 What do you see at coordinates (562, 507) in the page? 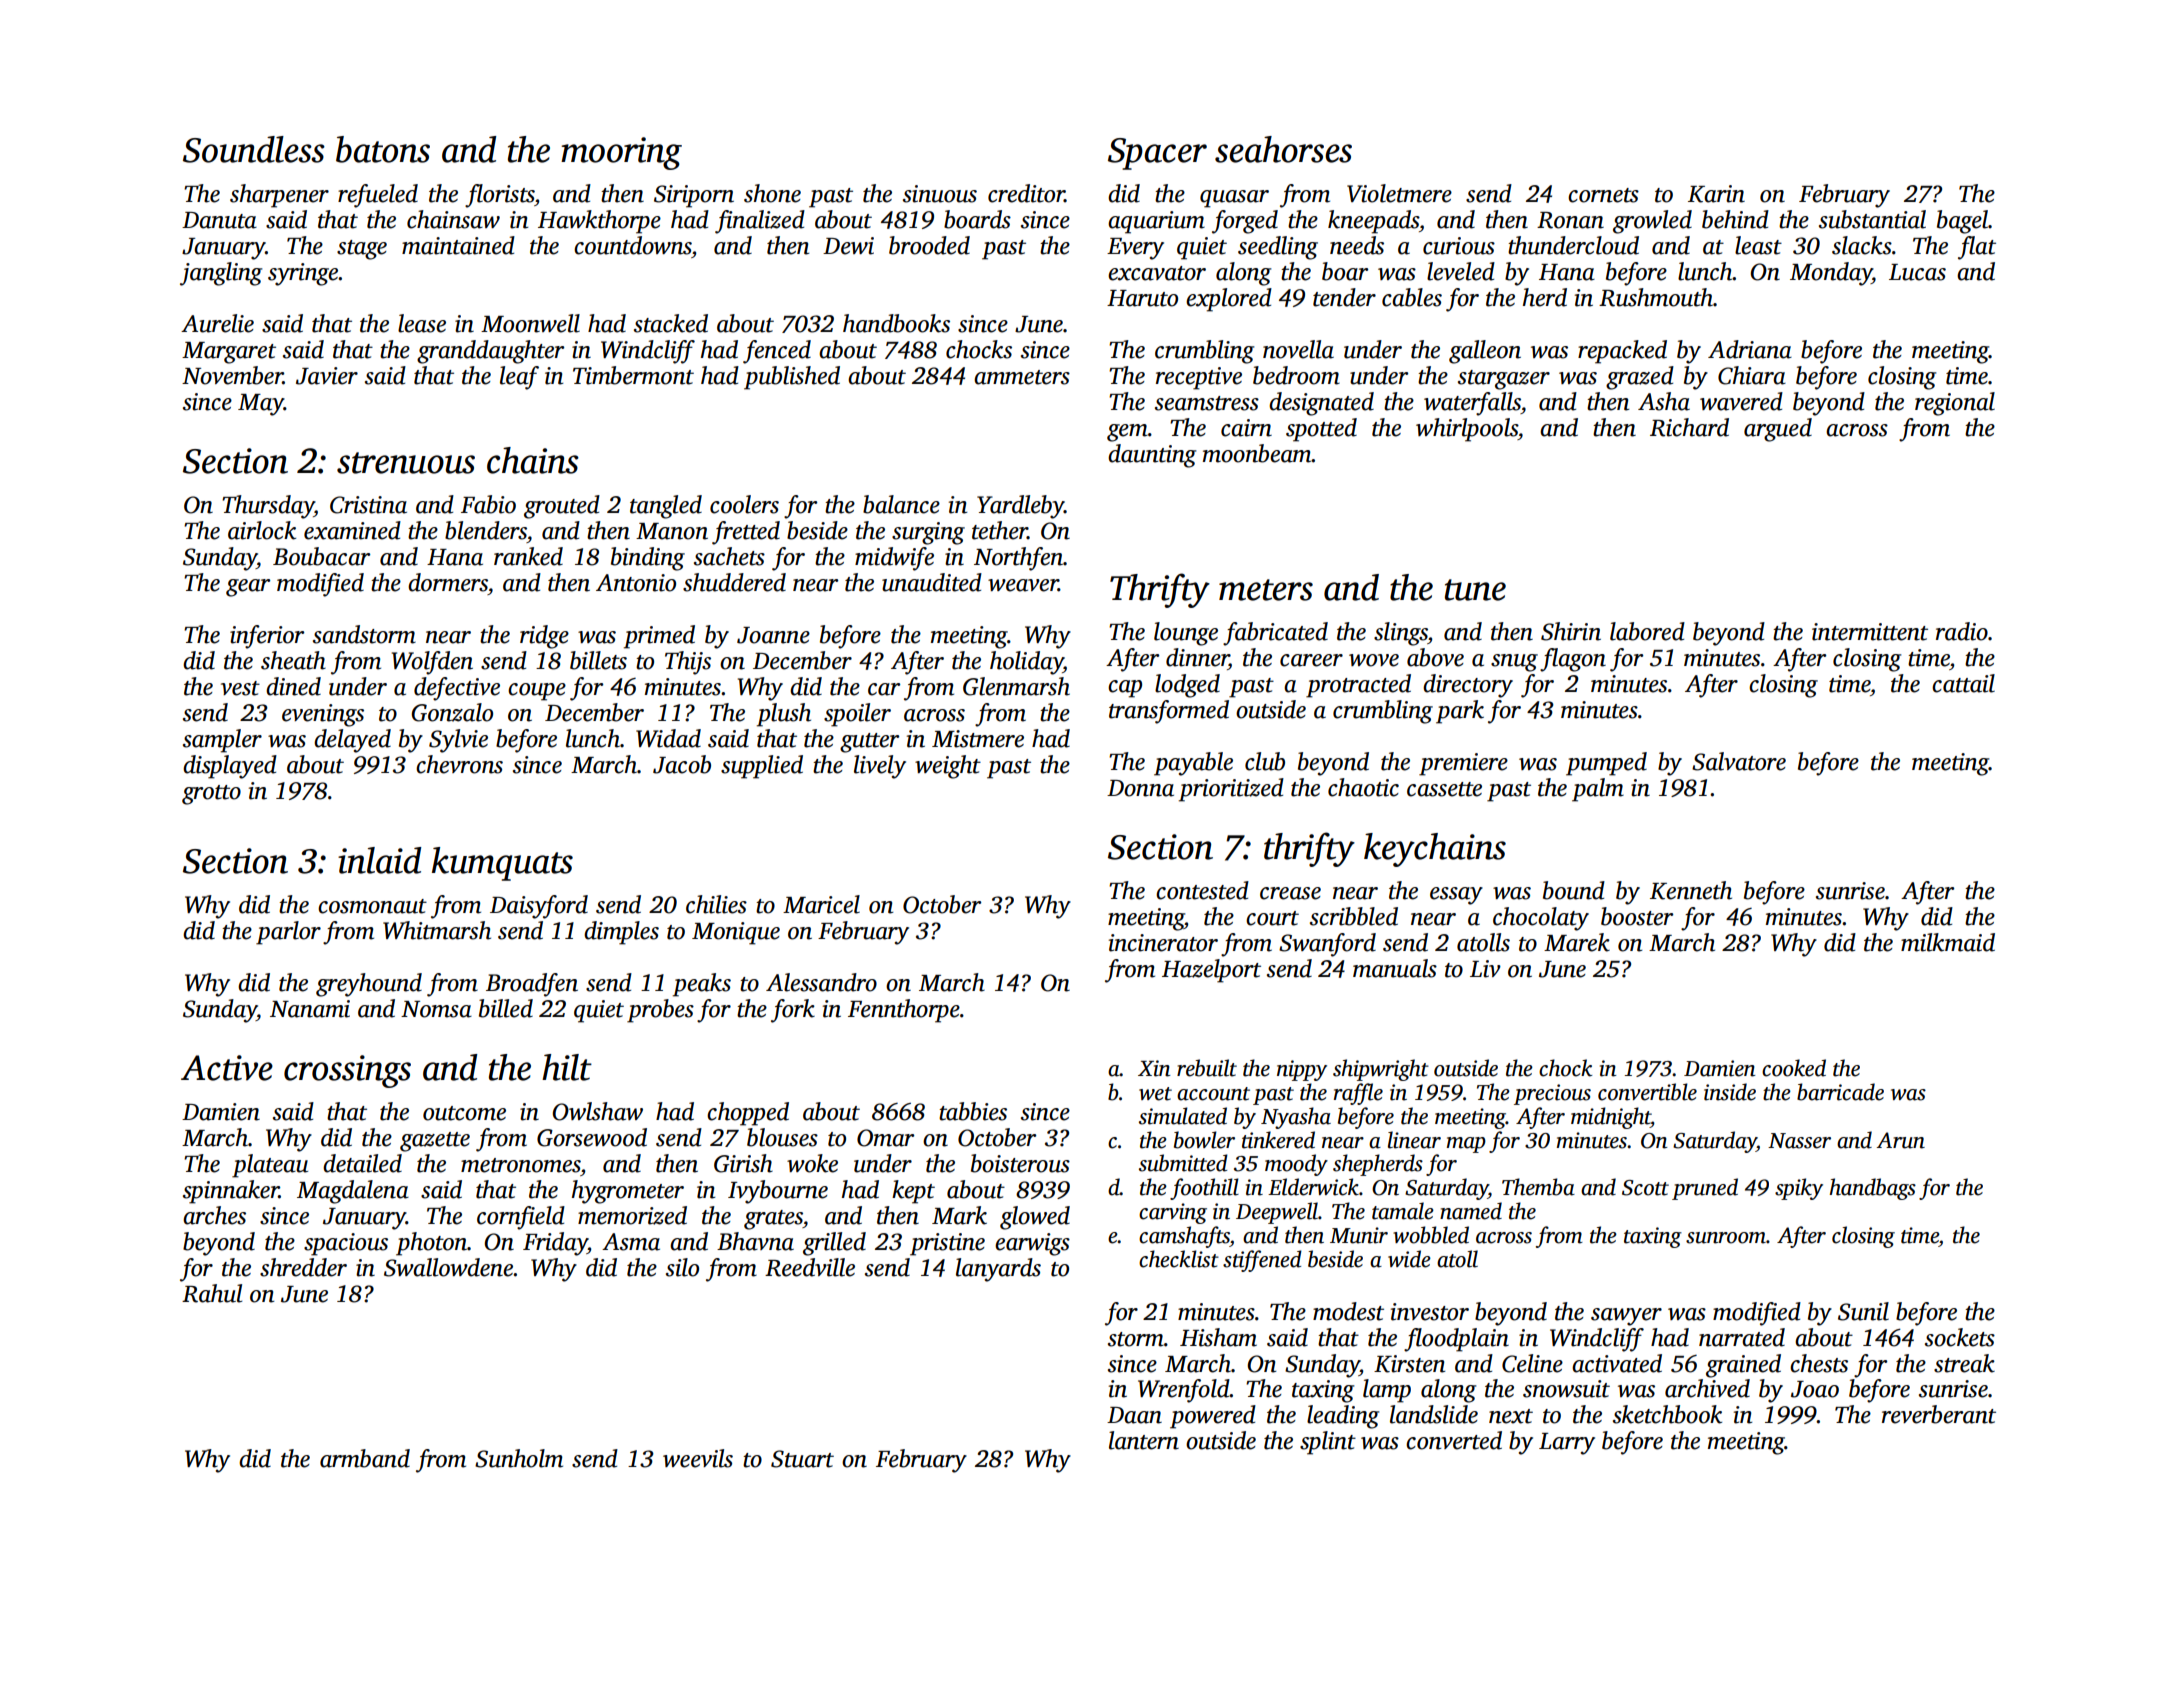
I see `grouted` at bounding box center [562, 507].
